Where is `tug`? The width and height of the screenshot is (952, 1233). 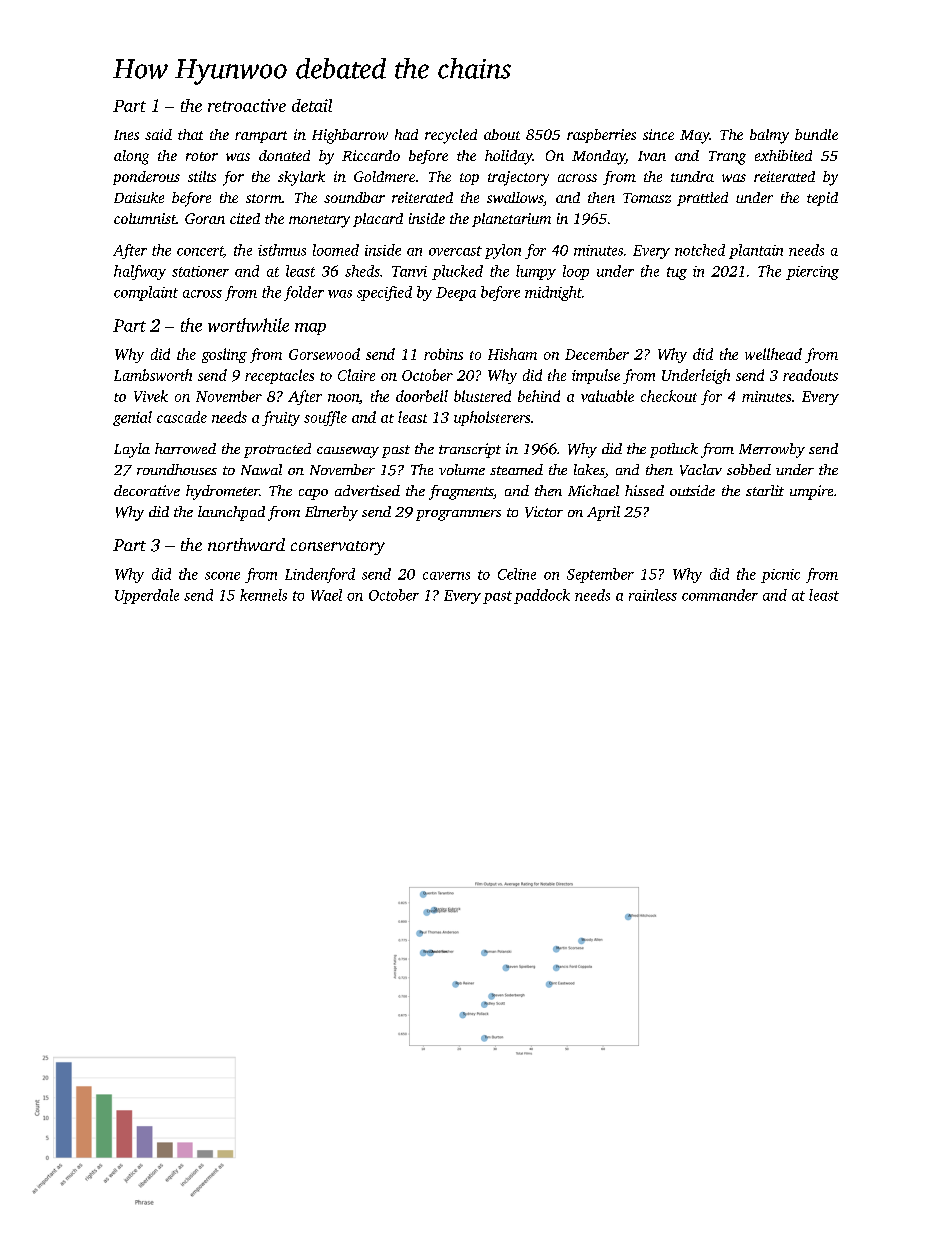 tug is located at coordinates (677, 273).
